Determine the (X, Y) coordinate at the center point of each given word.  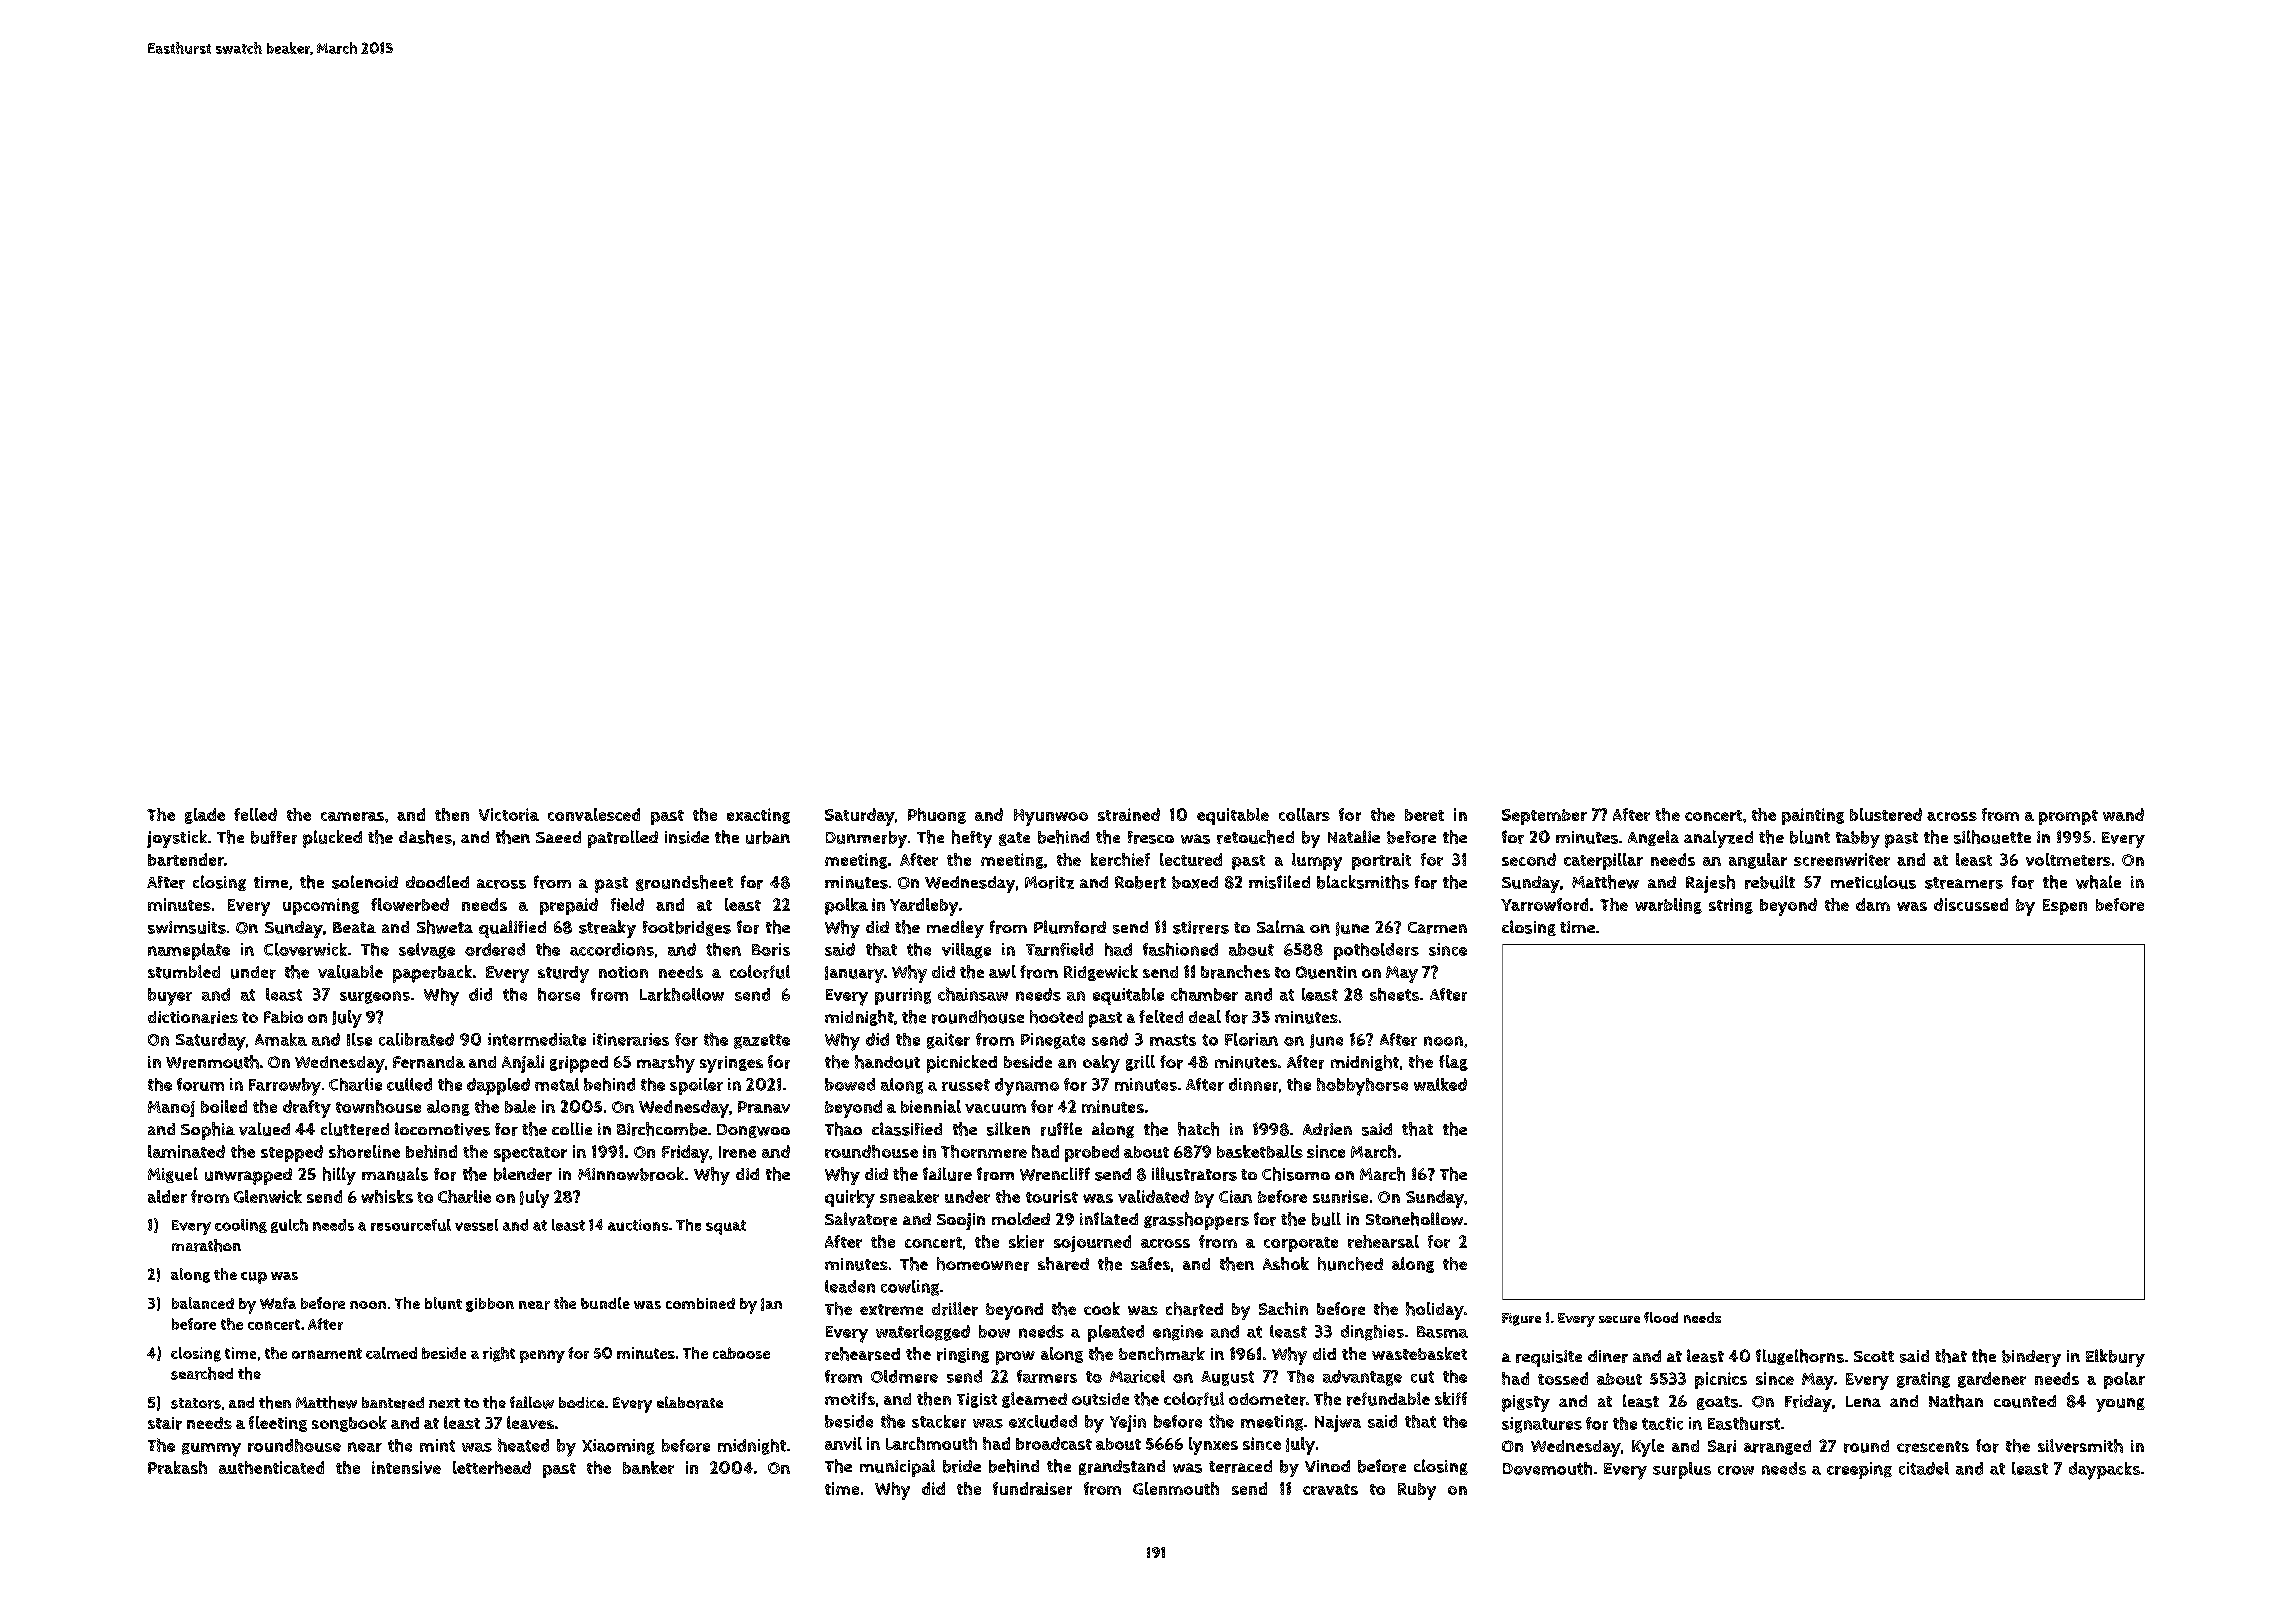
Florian (1251, 1039)
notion (623, 972)
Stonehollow (1414, 1219)
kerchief (1120, 859)
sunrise (1340, 1196)
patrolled (623, 839)
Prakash (177, 1467)
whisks (387, 1196)
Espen (2065, 907)
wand (2123, 814)
